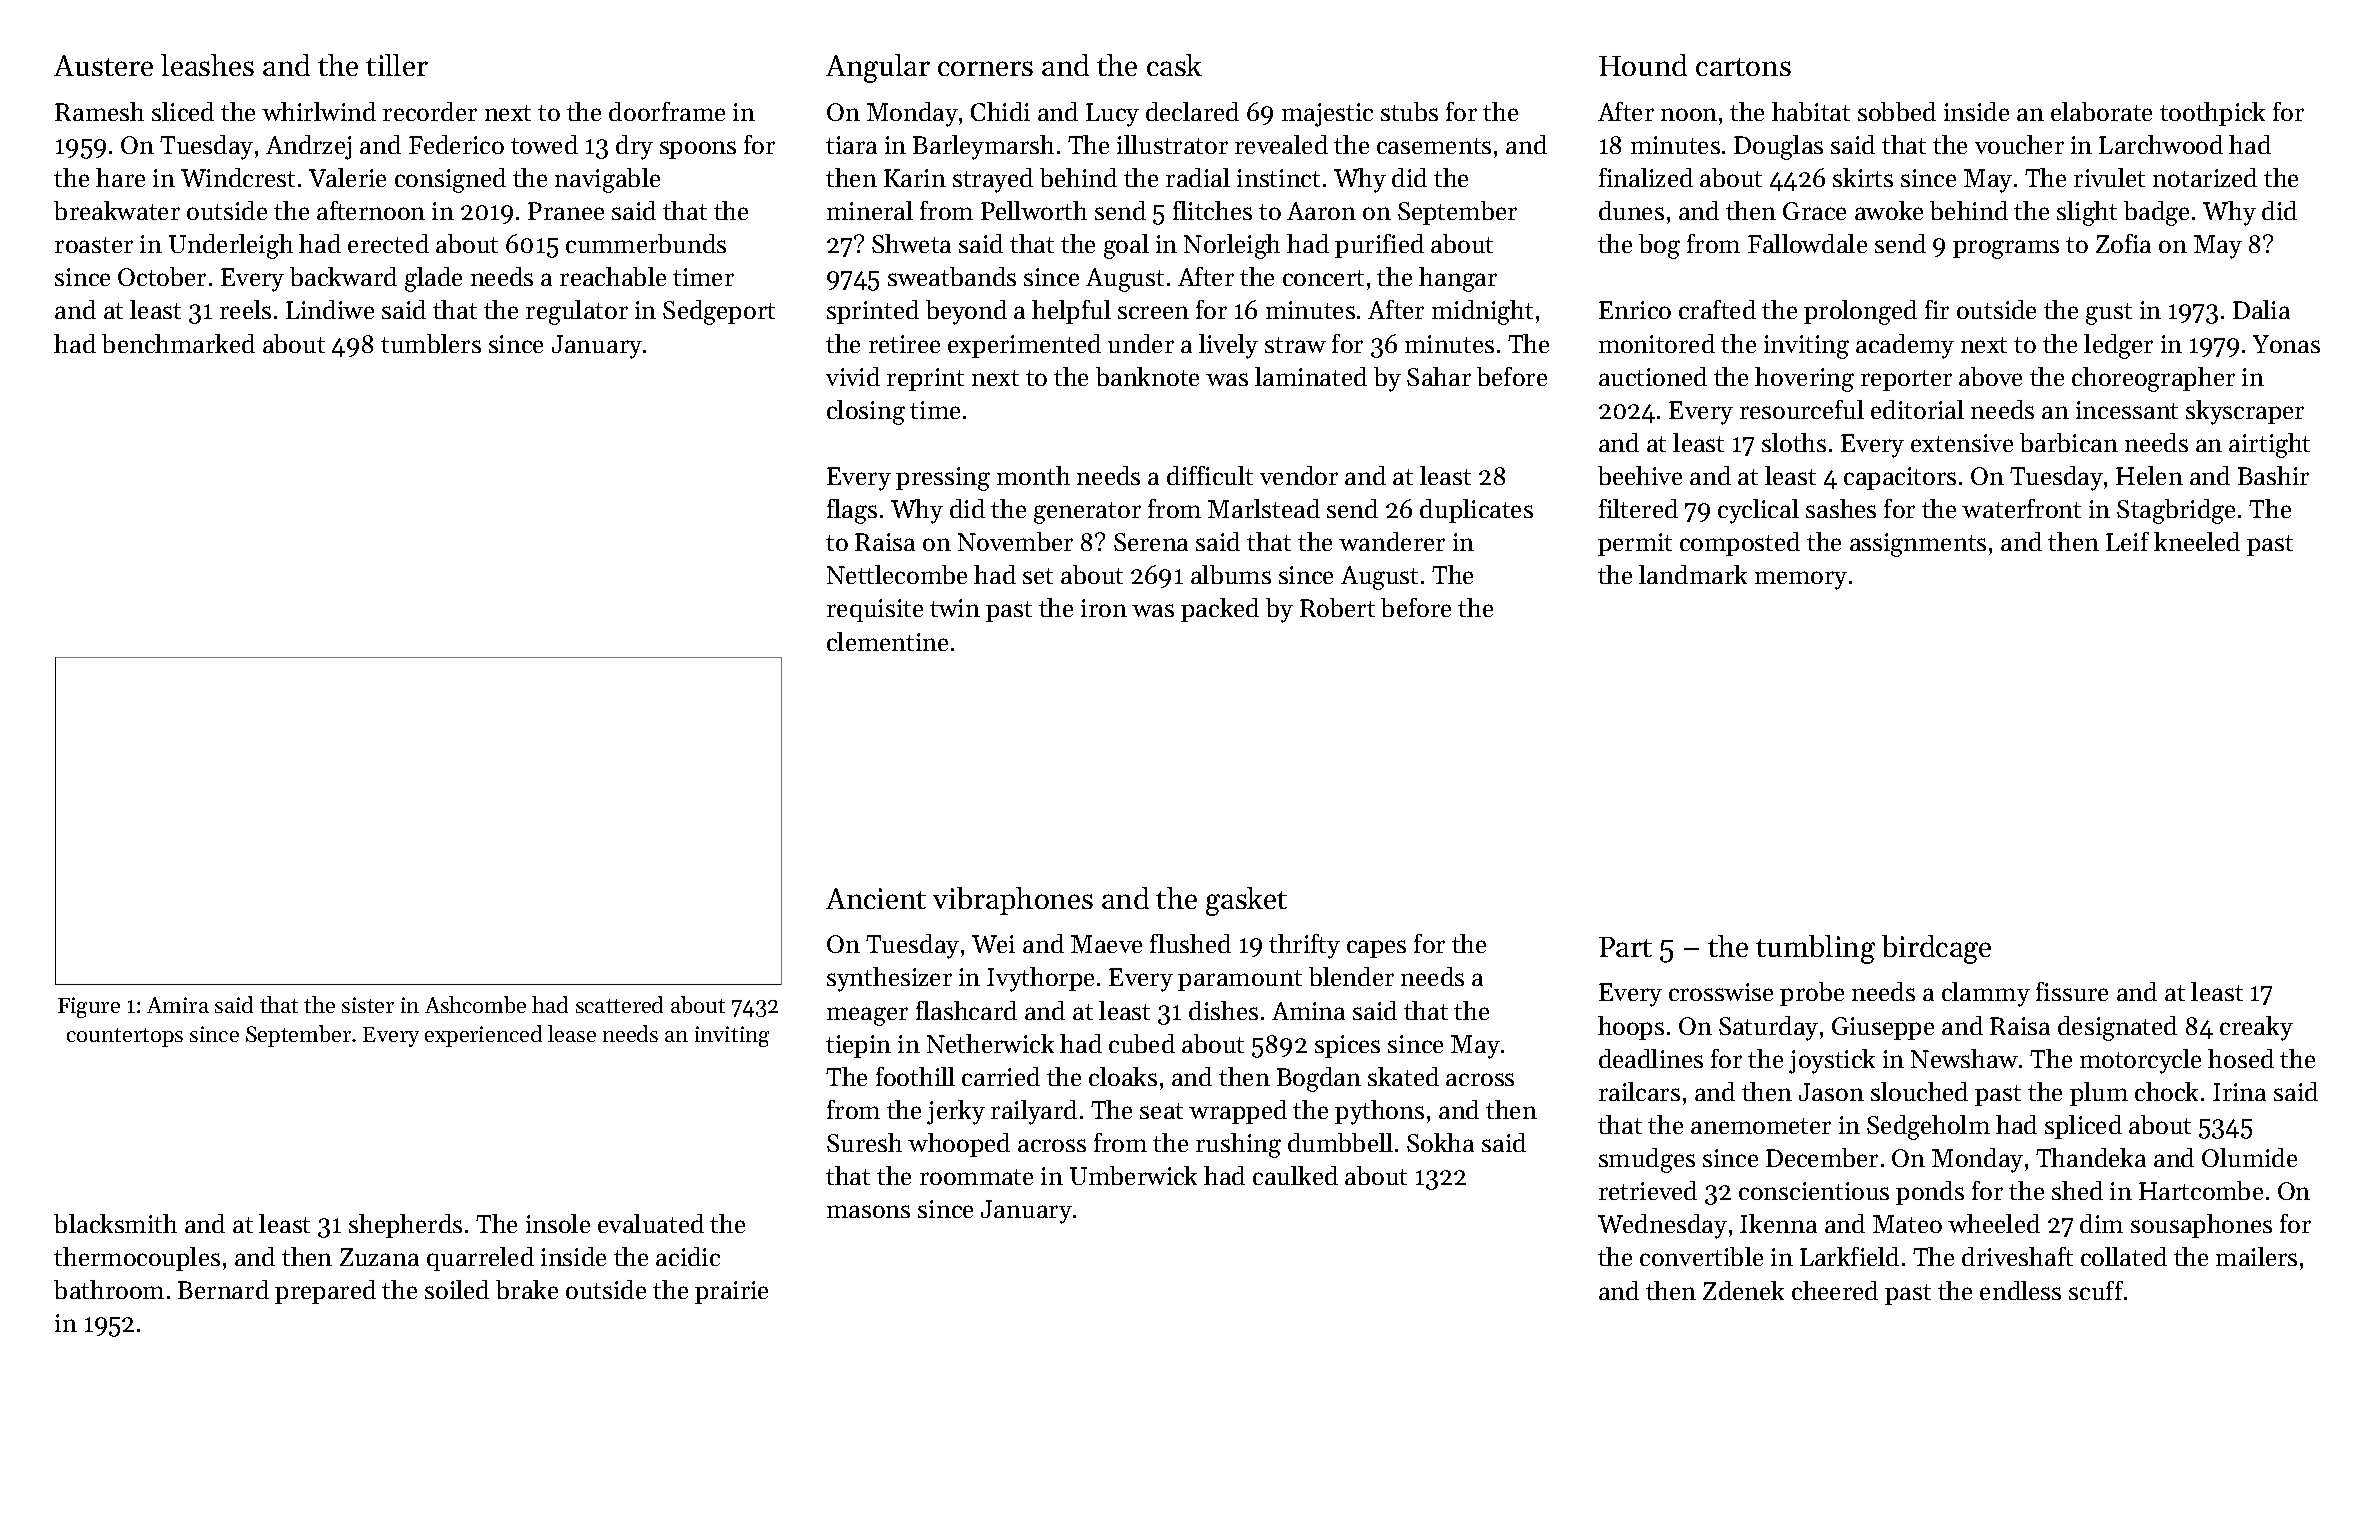 The image size is (2380, 1540). I want to click on toothpick, so click(2212, 114).
